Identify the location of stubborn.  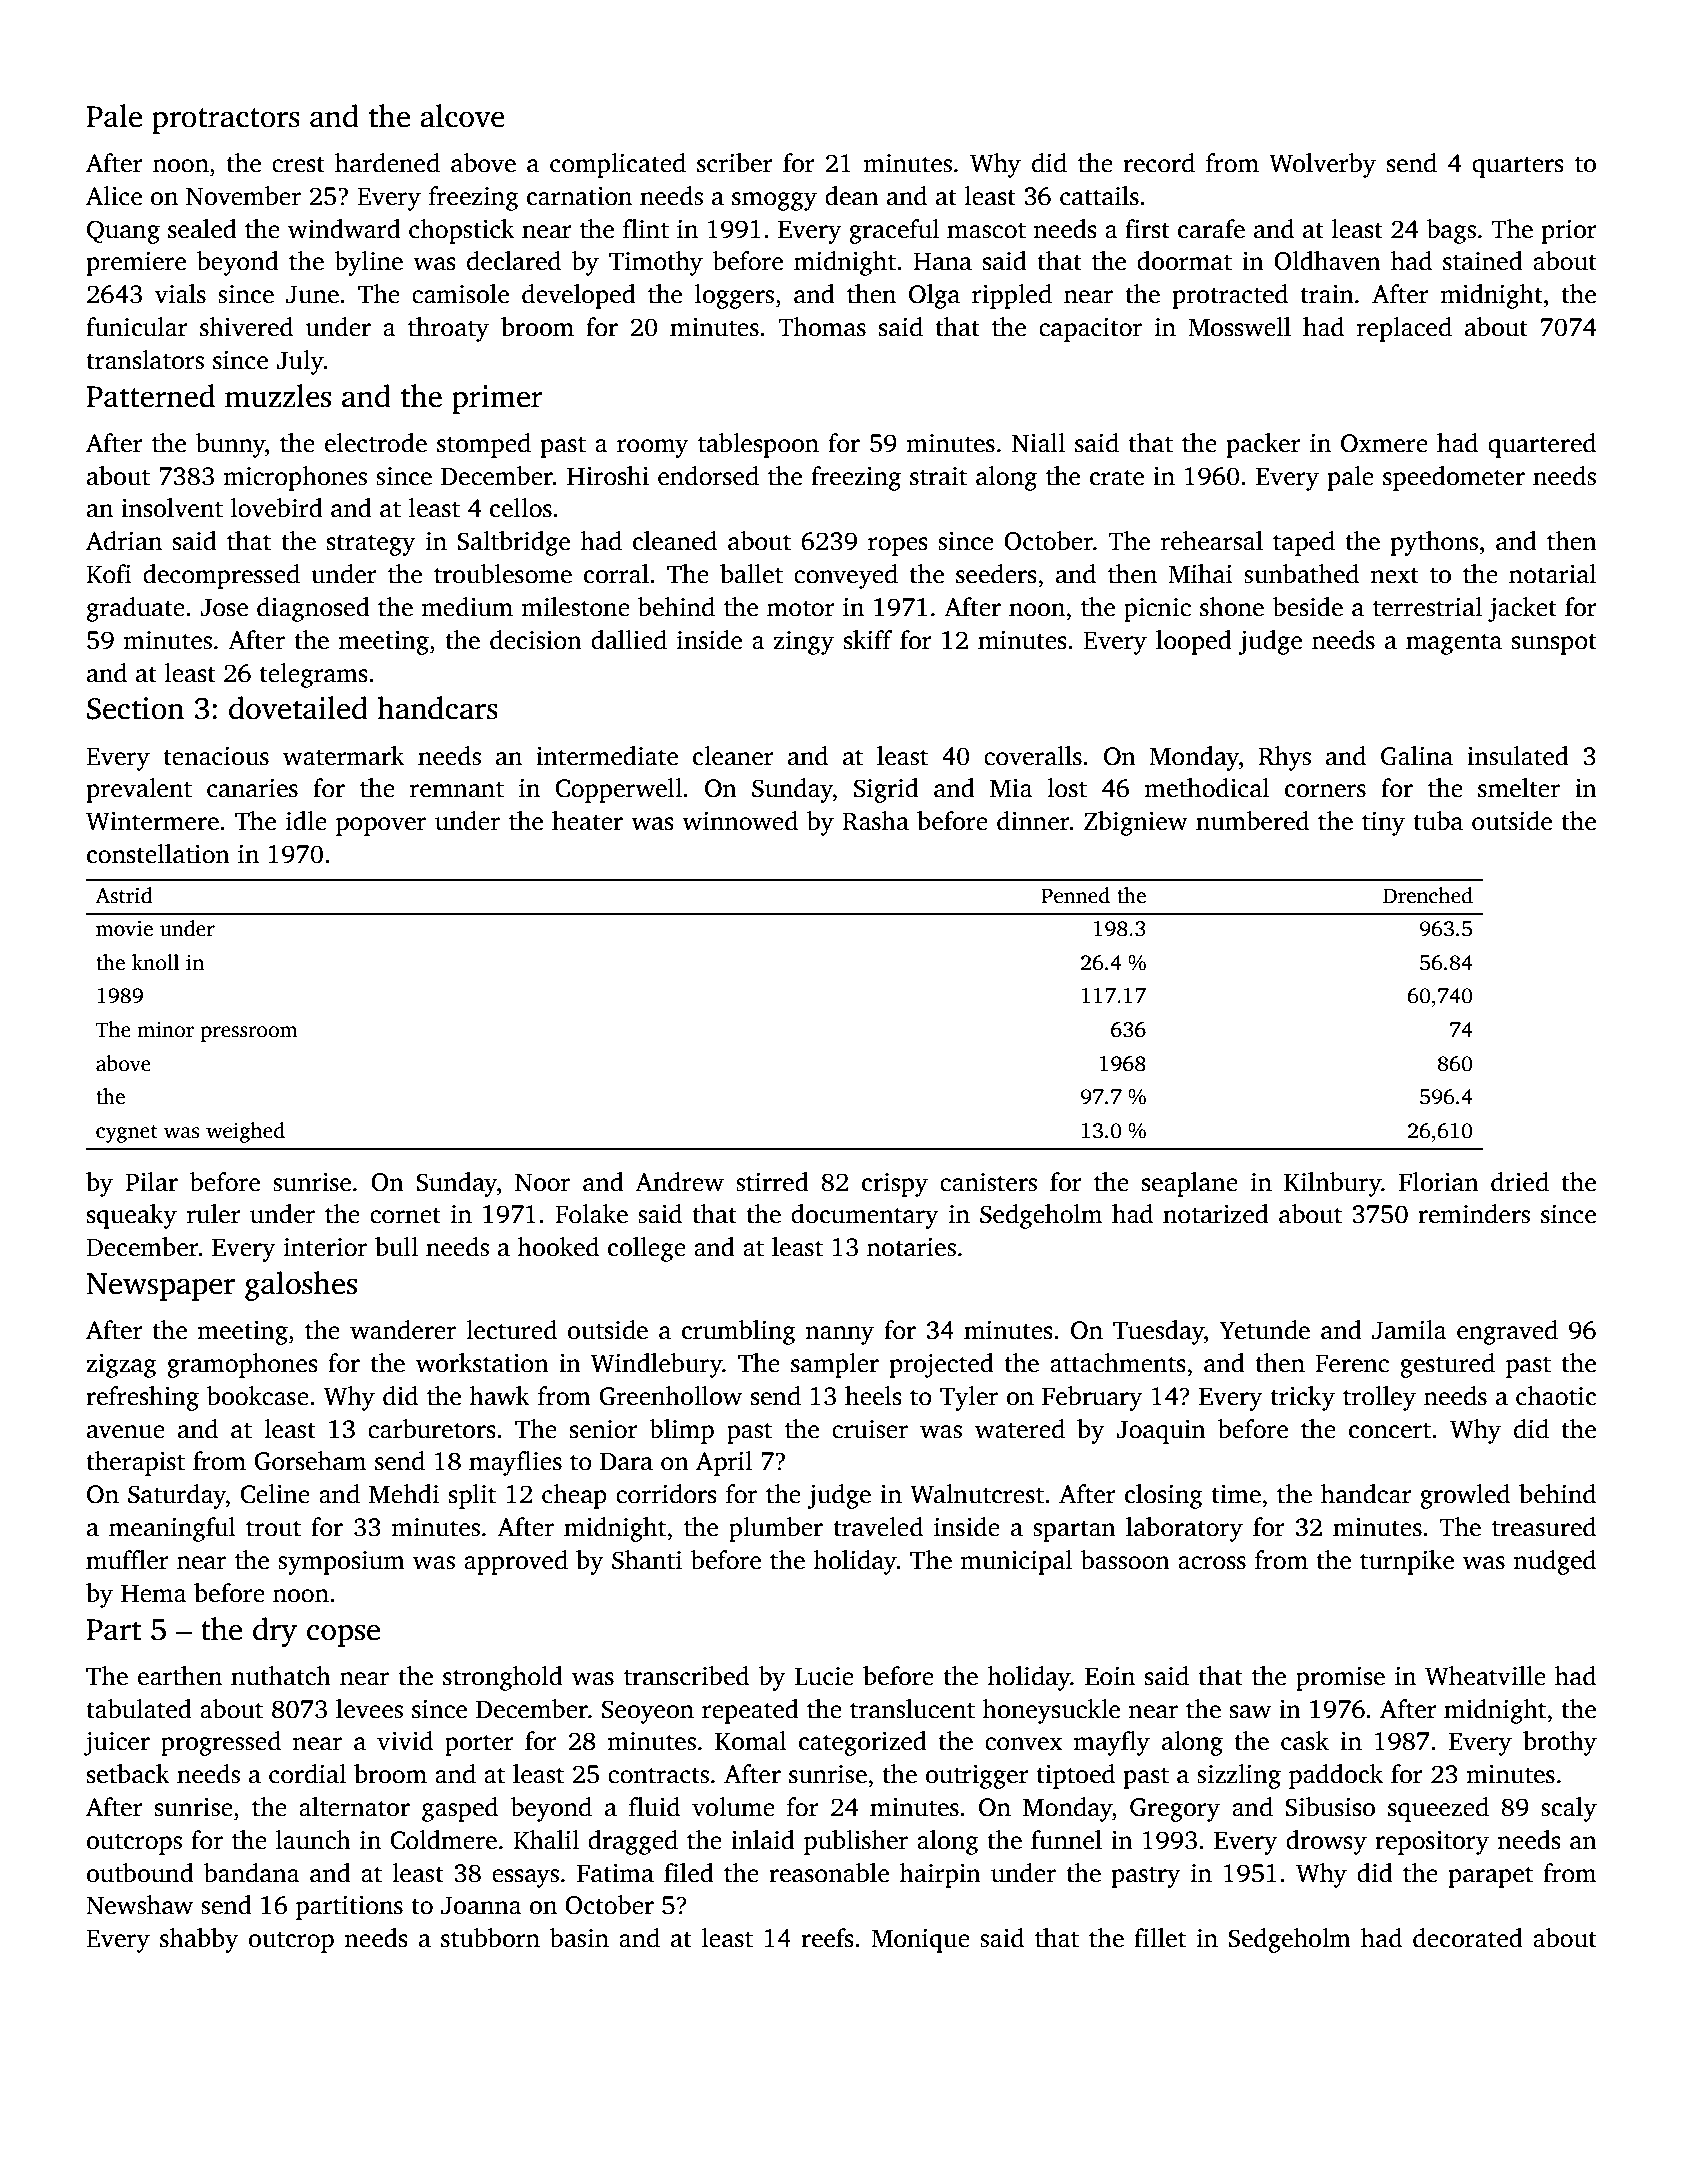
(490, 1938).
